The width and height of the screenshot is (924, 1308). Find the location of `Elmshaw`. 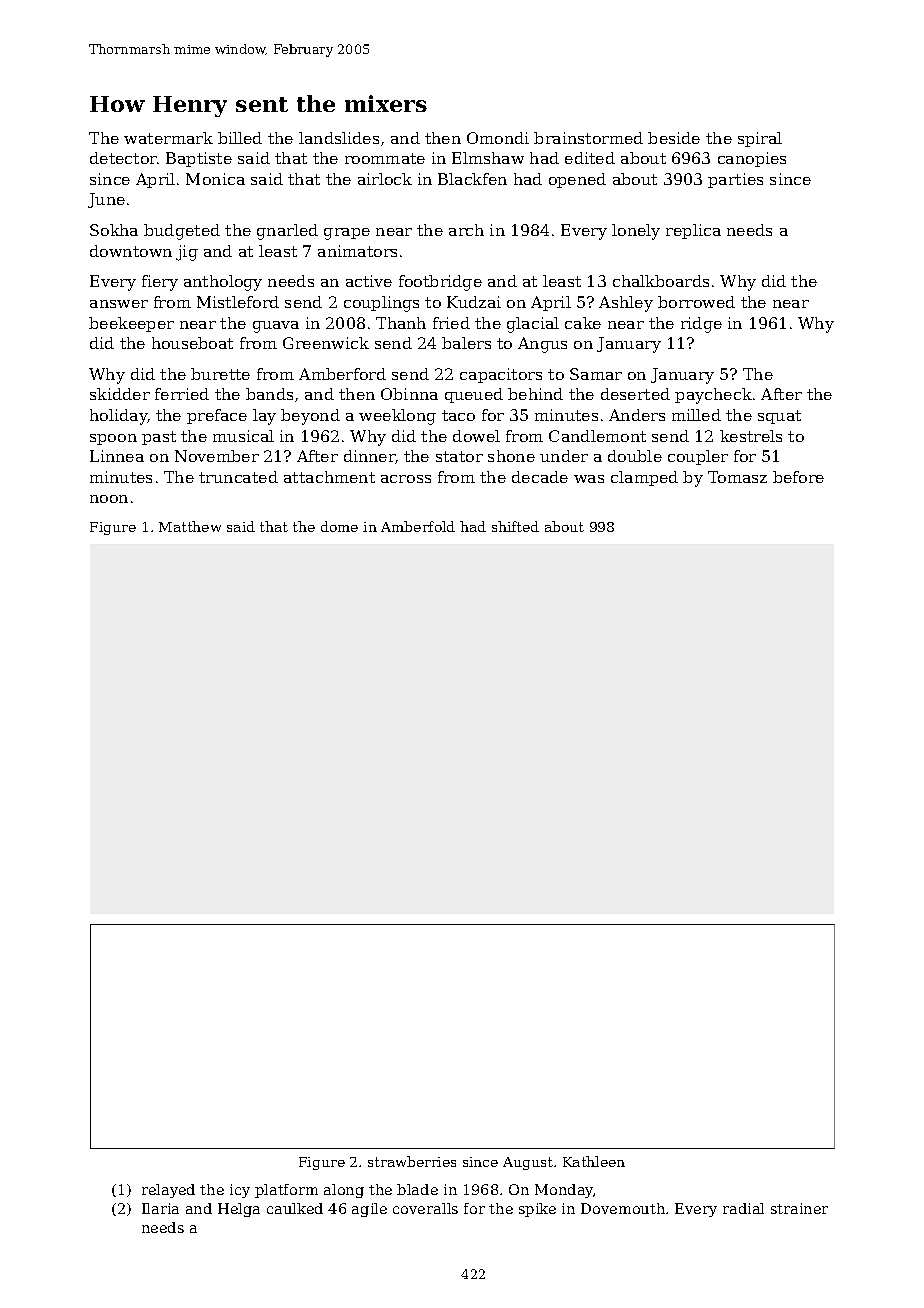

Elmshaw is located at coordinates (488, 158).
